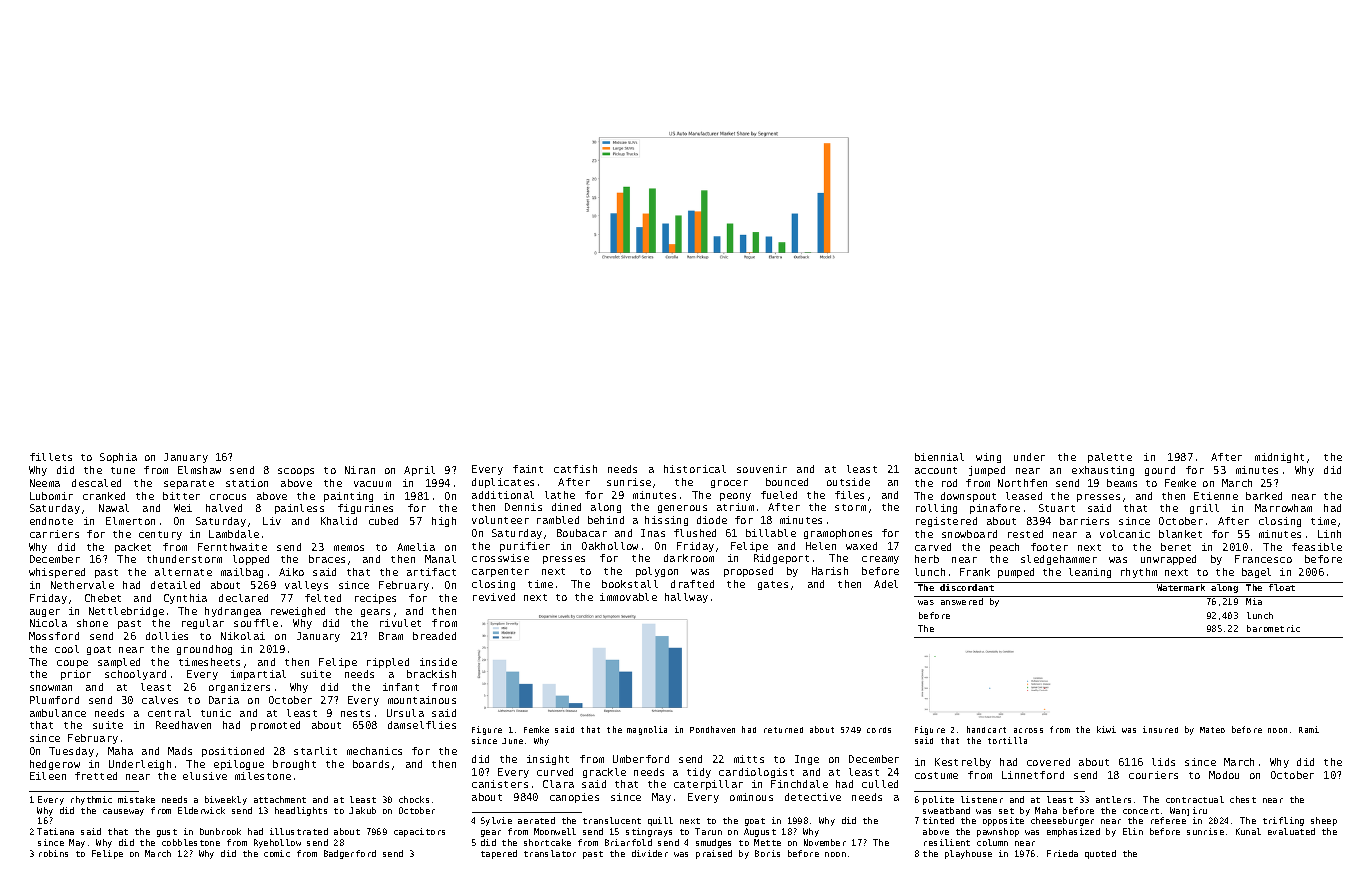 The width and height of the page is (1372, 887). What do you see at coordinates (51, 457) in the page?
I see `fillets` at bounding box center [51, 457].
